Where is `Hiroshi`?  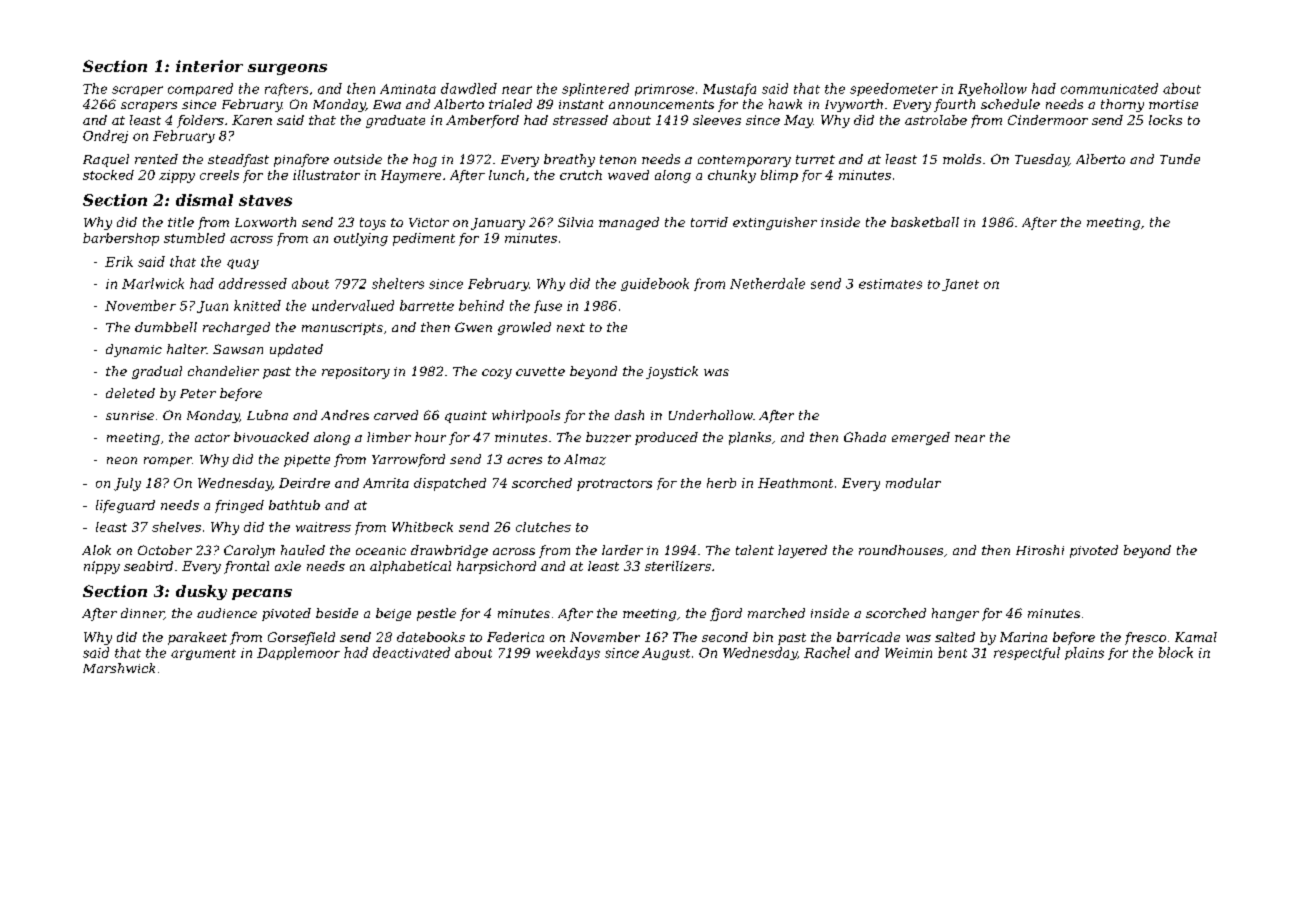
Hiroshi is located at coordinates (1040, 550).
